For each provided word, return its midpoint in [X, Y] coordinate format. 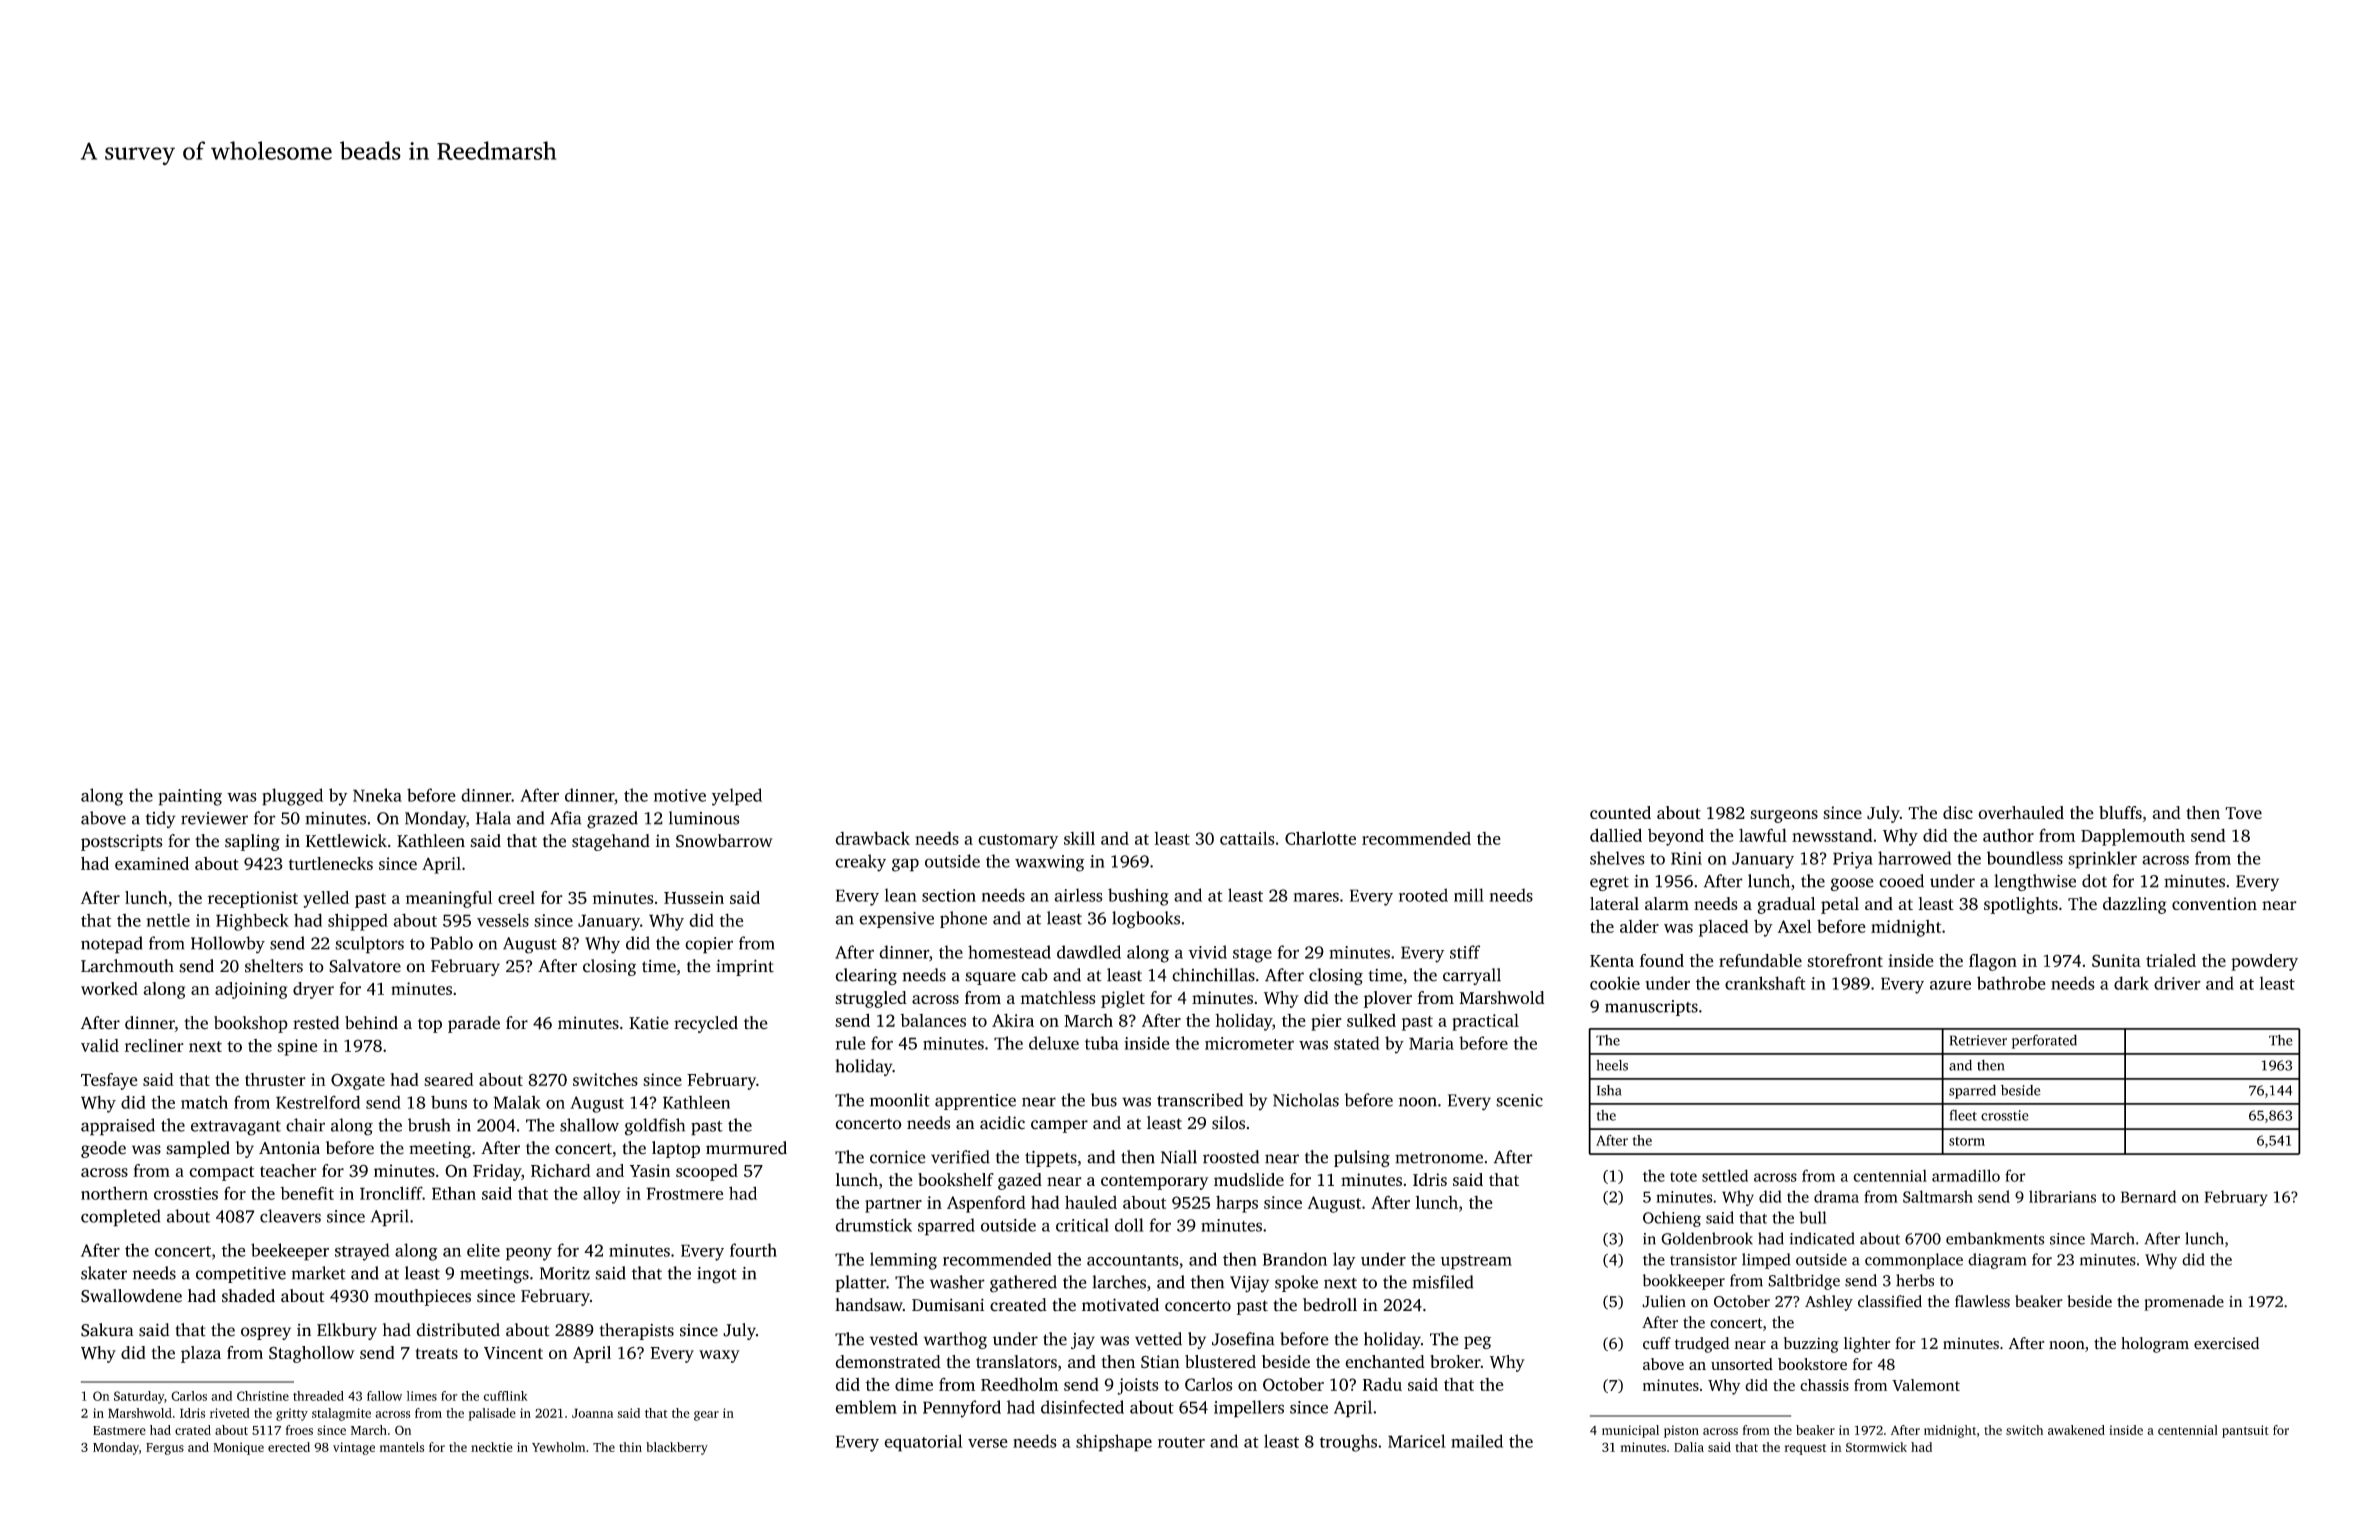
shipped [358, 922]
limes [422, 1396]
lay [1344, 1261]
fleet [1963, 1115]
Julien [1664, 1301]
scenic [1519, 1100]
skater [104, 1273]
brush [429, 1125]
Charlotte [1320, 838]
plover [1388, 999]
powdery [2264, 962]
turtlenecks [331, 863]
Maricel [1417, 1441]
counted [1620, 812]
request [1805, 1449]
